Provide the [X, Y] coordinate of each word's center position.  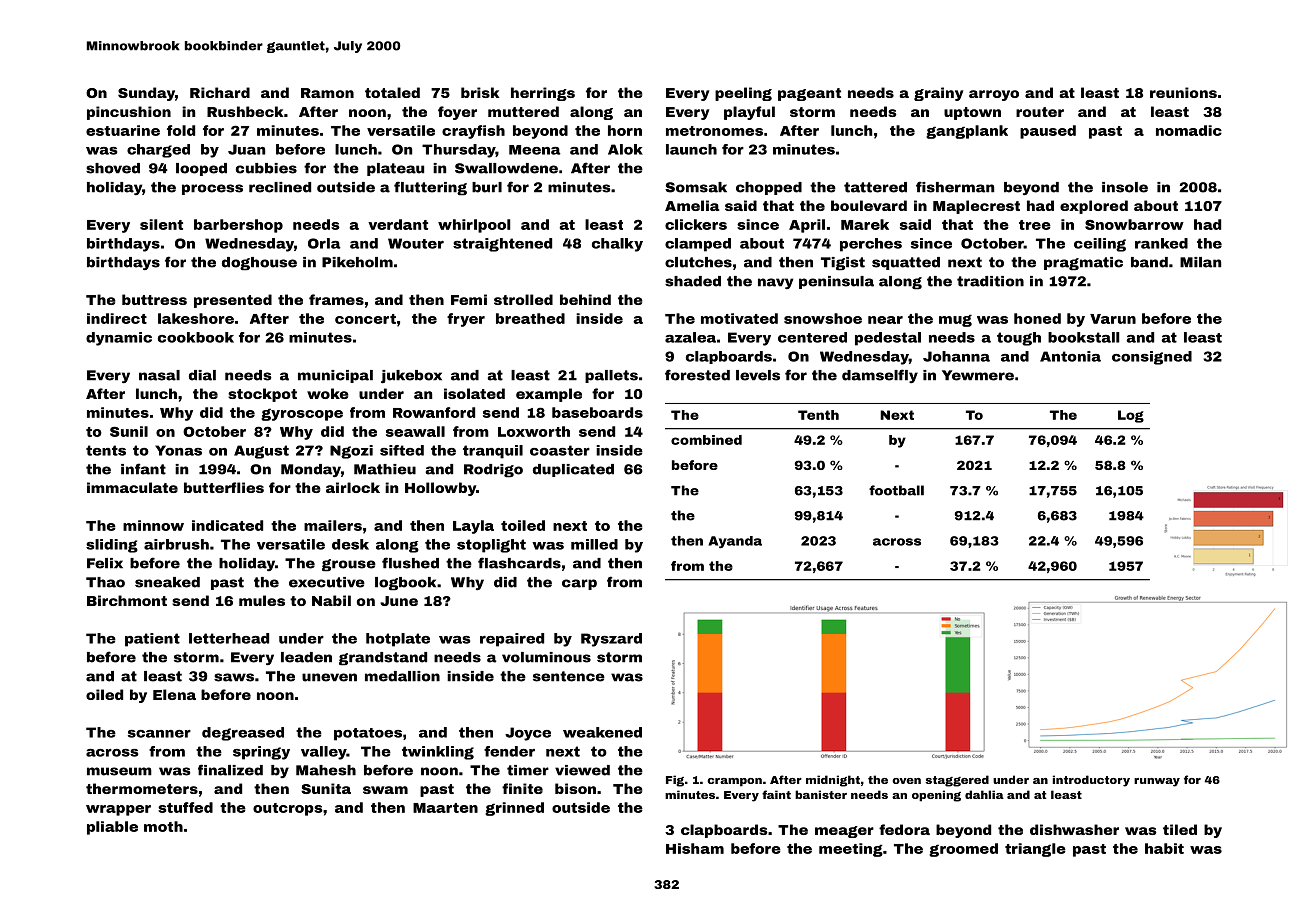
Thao [105, 582]
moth [163, 826]
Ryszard [611, 640]
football [896, 490]
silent [161, 224]
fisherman [955, 187]
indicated [227, 525]
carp [579, 584]
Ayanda [735, 542]
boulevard [869, 205]
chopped [769, 188]
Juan [246, 149]
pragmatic [1083, 264]
